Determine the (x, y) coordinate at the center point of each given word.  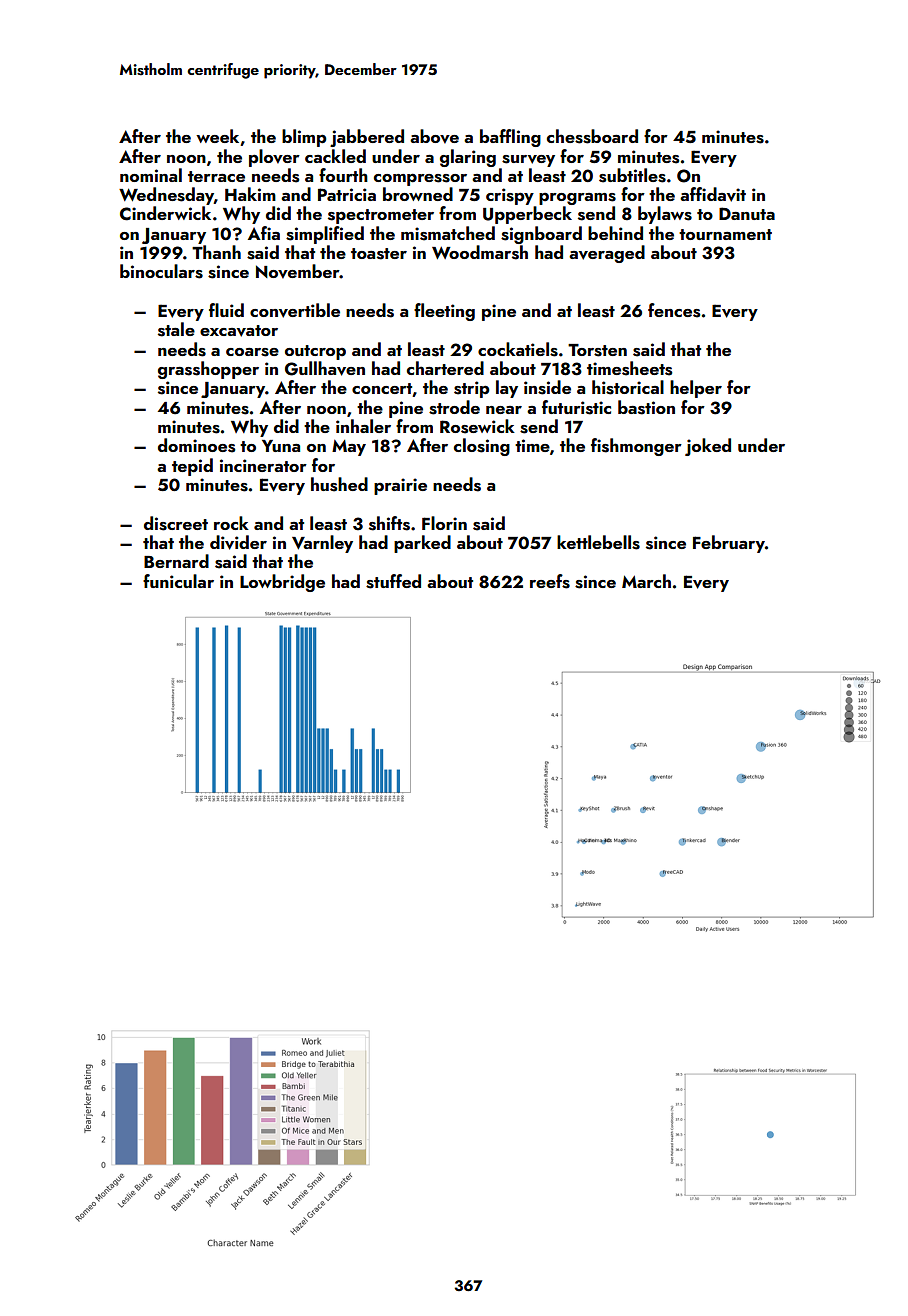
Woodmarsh (480, 252)
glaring (468, 158)
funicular (178, 581)
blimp (304, 138)
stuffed (393, 581)
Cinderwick (165, 213)
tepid (192, 467)
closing (482, 447)
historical (628, 387)
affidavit (713, 194)
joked (708, 447)
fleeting (444, 312)
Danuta (747, 213)
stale (176, 329)
